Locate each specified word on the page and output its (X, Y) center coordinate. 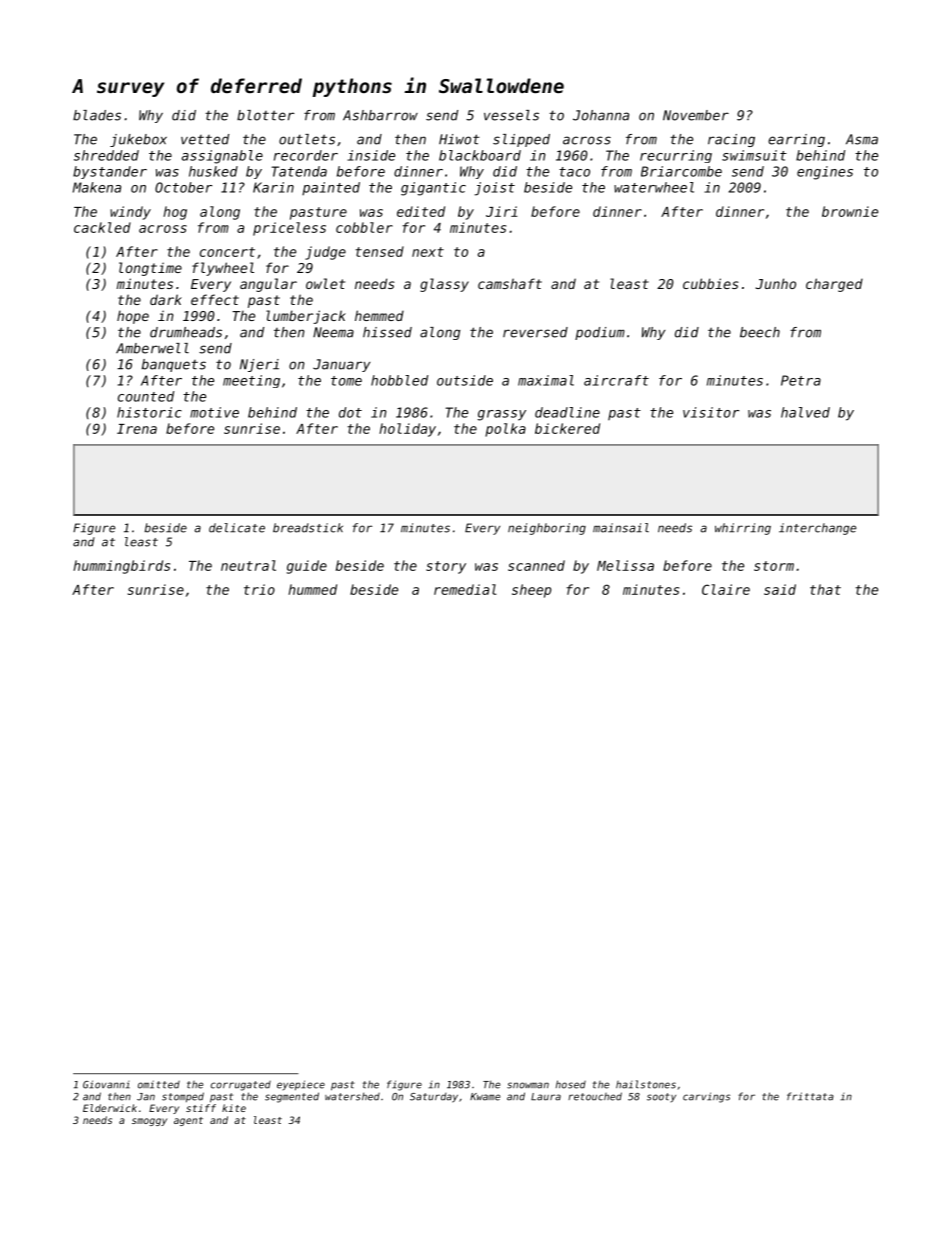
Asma (862, 139)
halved (805, 412)
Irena (137, 429)
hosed (571, 1084)
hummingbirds (121, 567)
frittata (810, 1096)
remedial (465, 589)
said (780, 589)
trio (259, 589)
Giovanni (106, 1084)
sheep (531, 591)
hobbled (399, 380)
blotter (266, 115)
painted (331, 188)
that (825, 589)
